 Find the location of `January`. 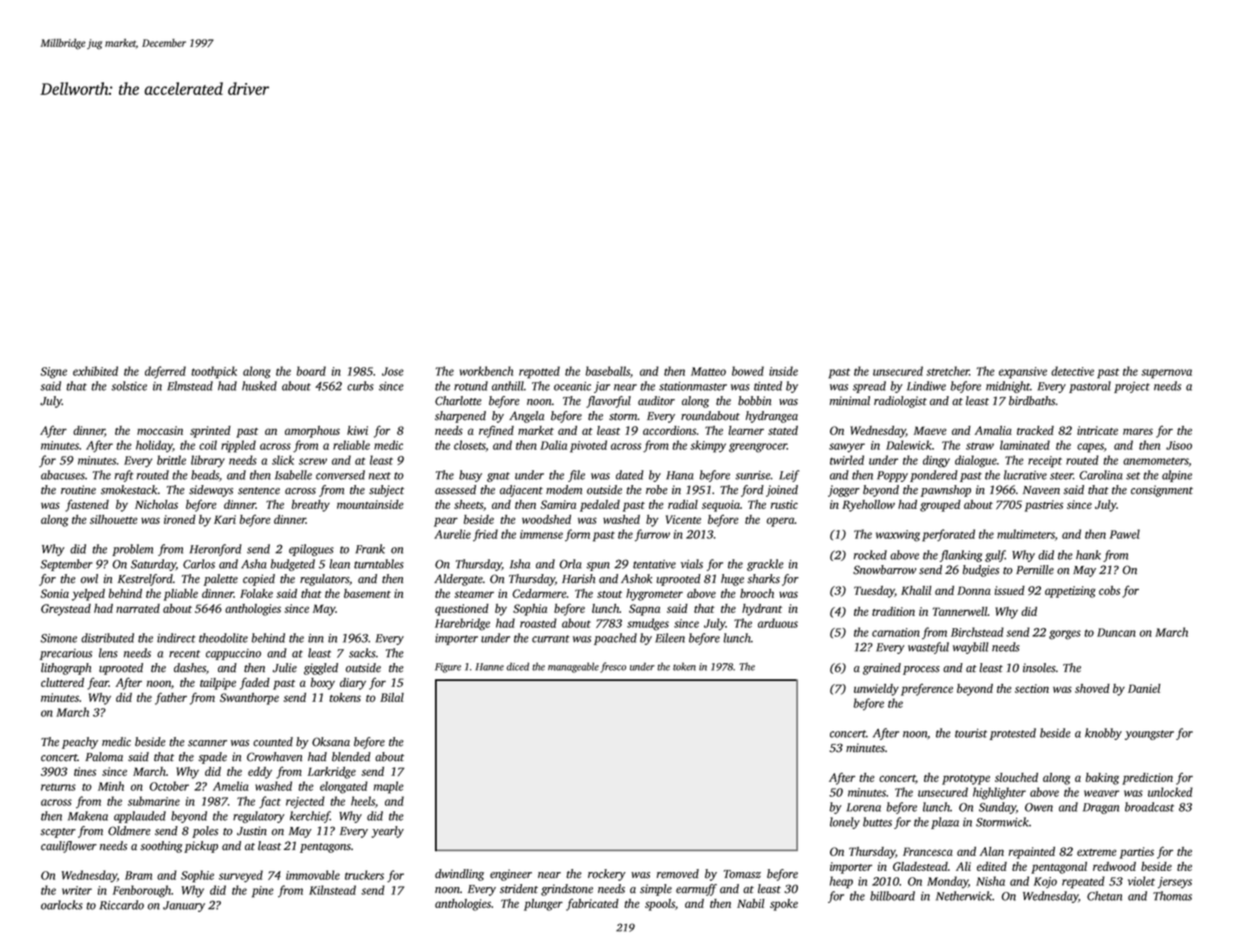

January is located at coordinates (184, 906).
